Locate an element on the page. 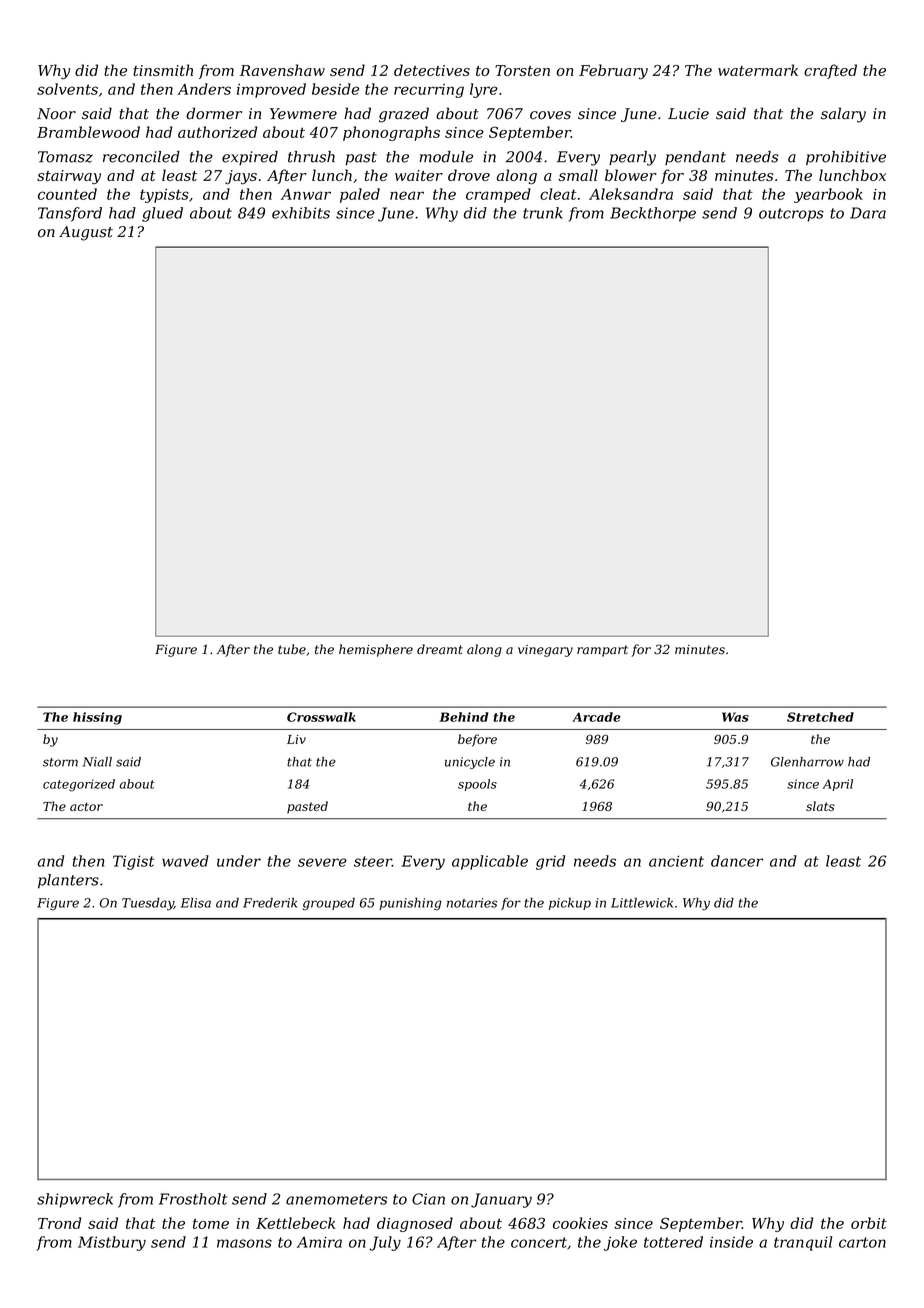  tube is located at coordinates (292, 649).
